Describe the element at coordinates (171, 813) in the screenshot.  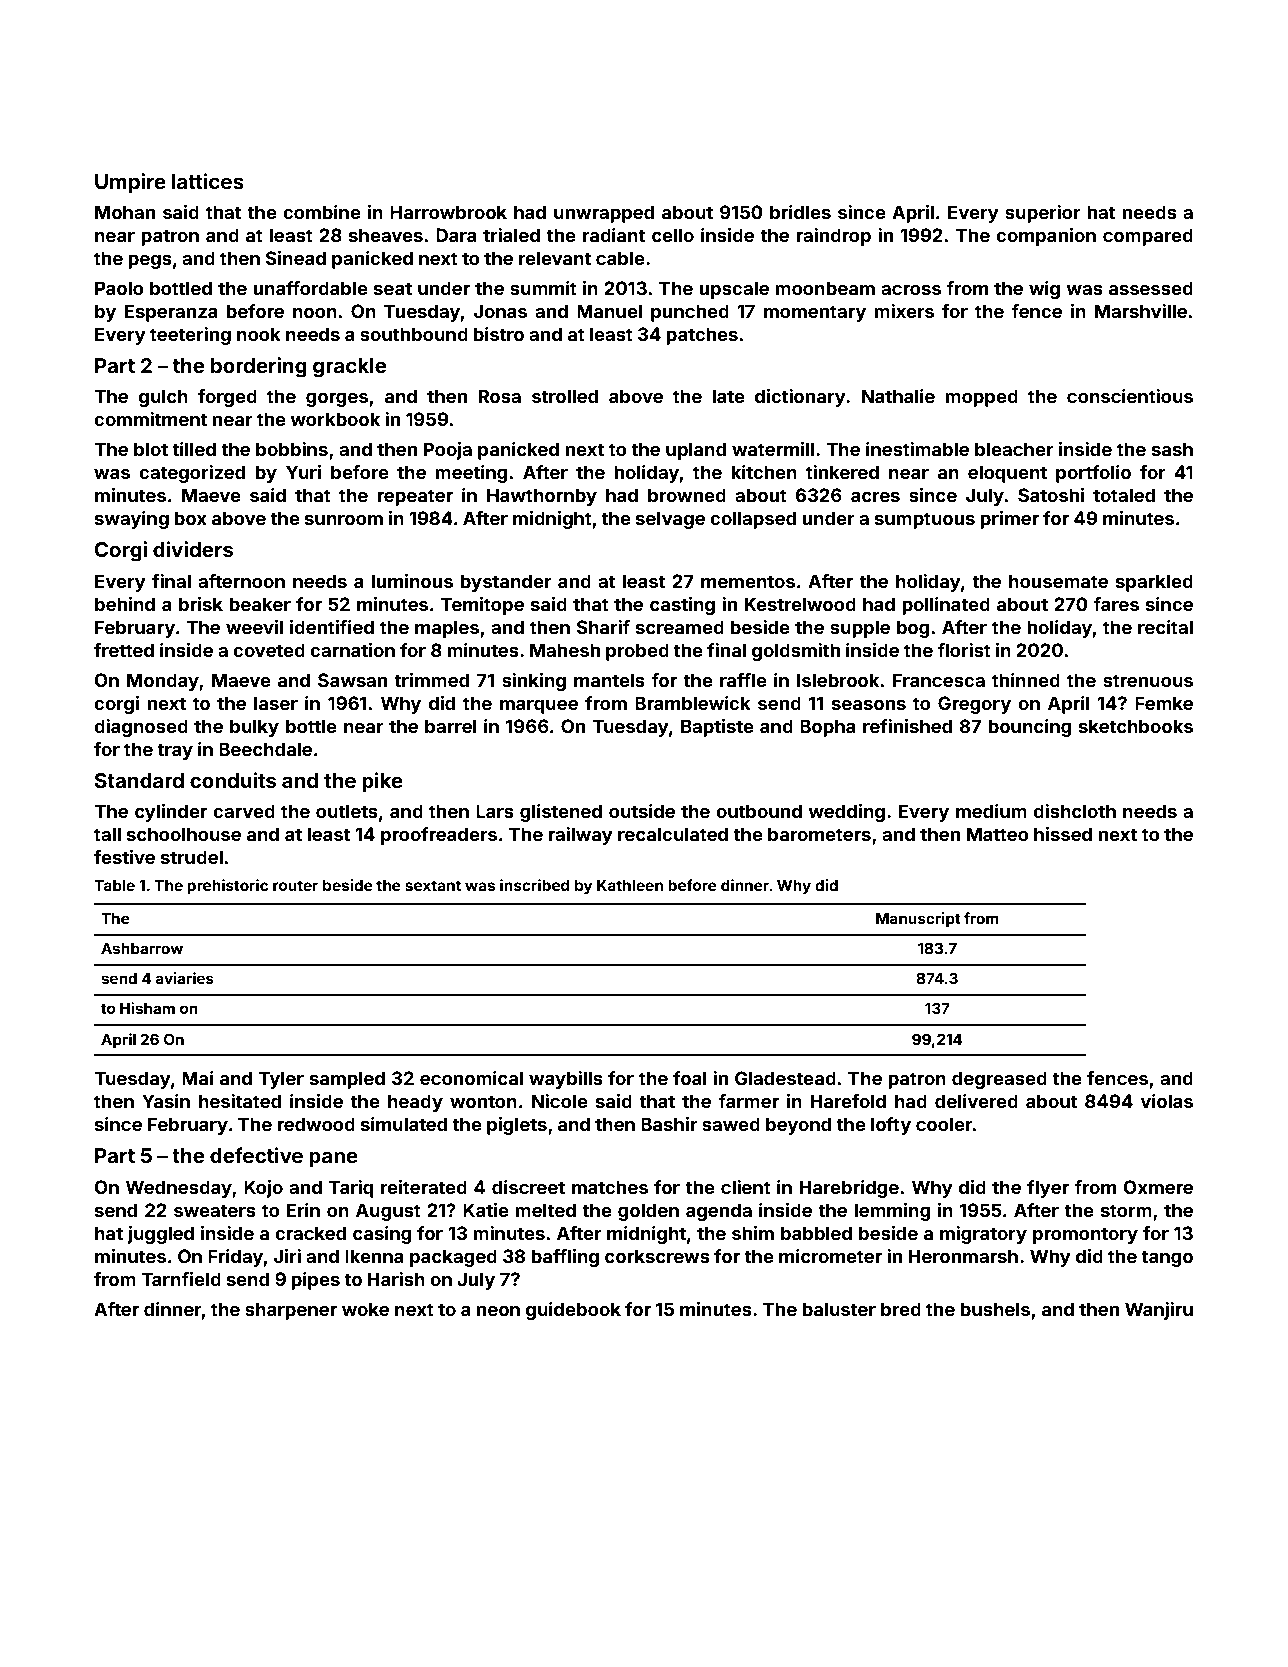
I see `cylinder` at that location.
